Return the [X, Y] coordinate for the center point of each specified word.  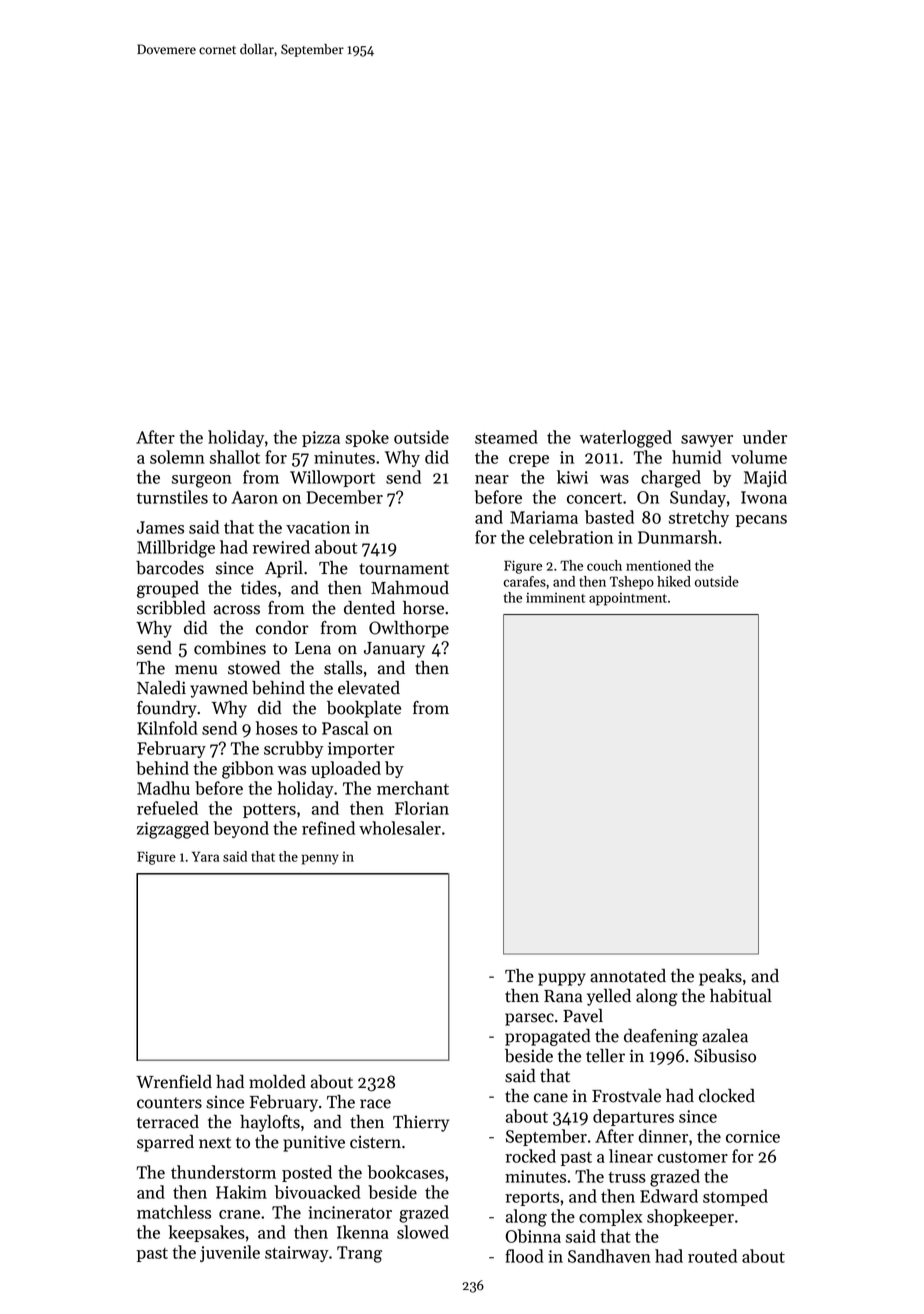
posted [307, 1173]
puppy [562, 979]
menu [196, 670]
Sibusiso [725, 1056]
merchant [413, 788]
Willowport [332, 478]
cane [551, 1098]
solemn [177, 457]
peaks [720, 977]
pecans [761, 521]
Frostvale [626, 1096]
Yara [205, 856]
